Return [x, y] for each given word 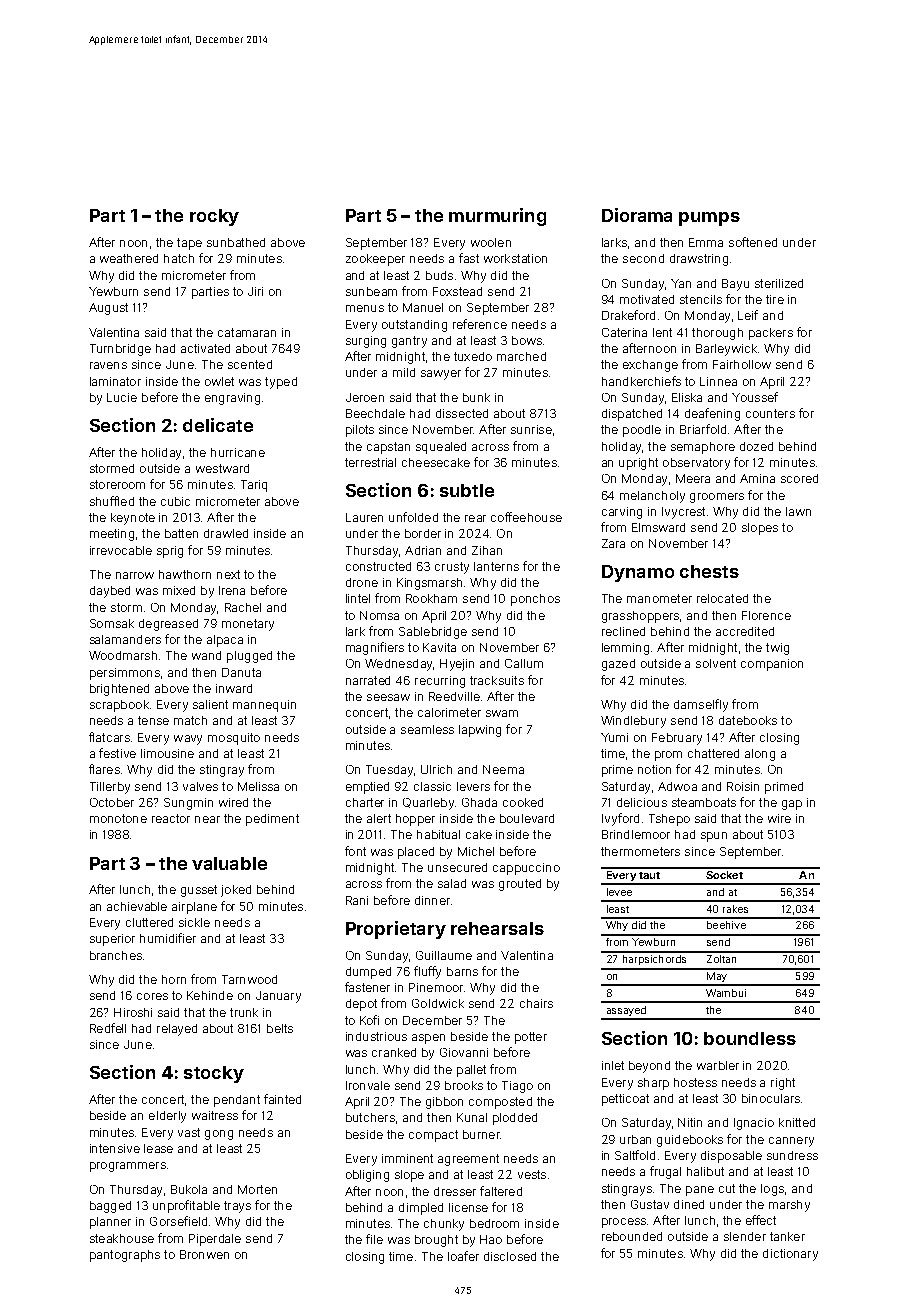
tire [775, 299]
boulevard [527, 818]
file [374, 1239]
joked [236, 891]
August [108, 309]
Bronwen [204, 1254]
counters [770, 413]
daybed [110, 592]
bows [527, 340]
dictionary [790, 1255]
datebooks [748, 720]
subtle [467, 490]
